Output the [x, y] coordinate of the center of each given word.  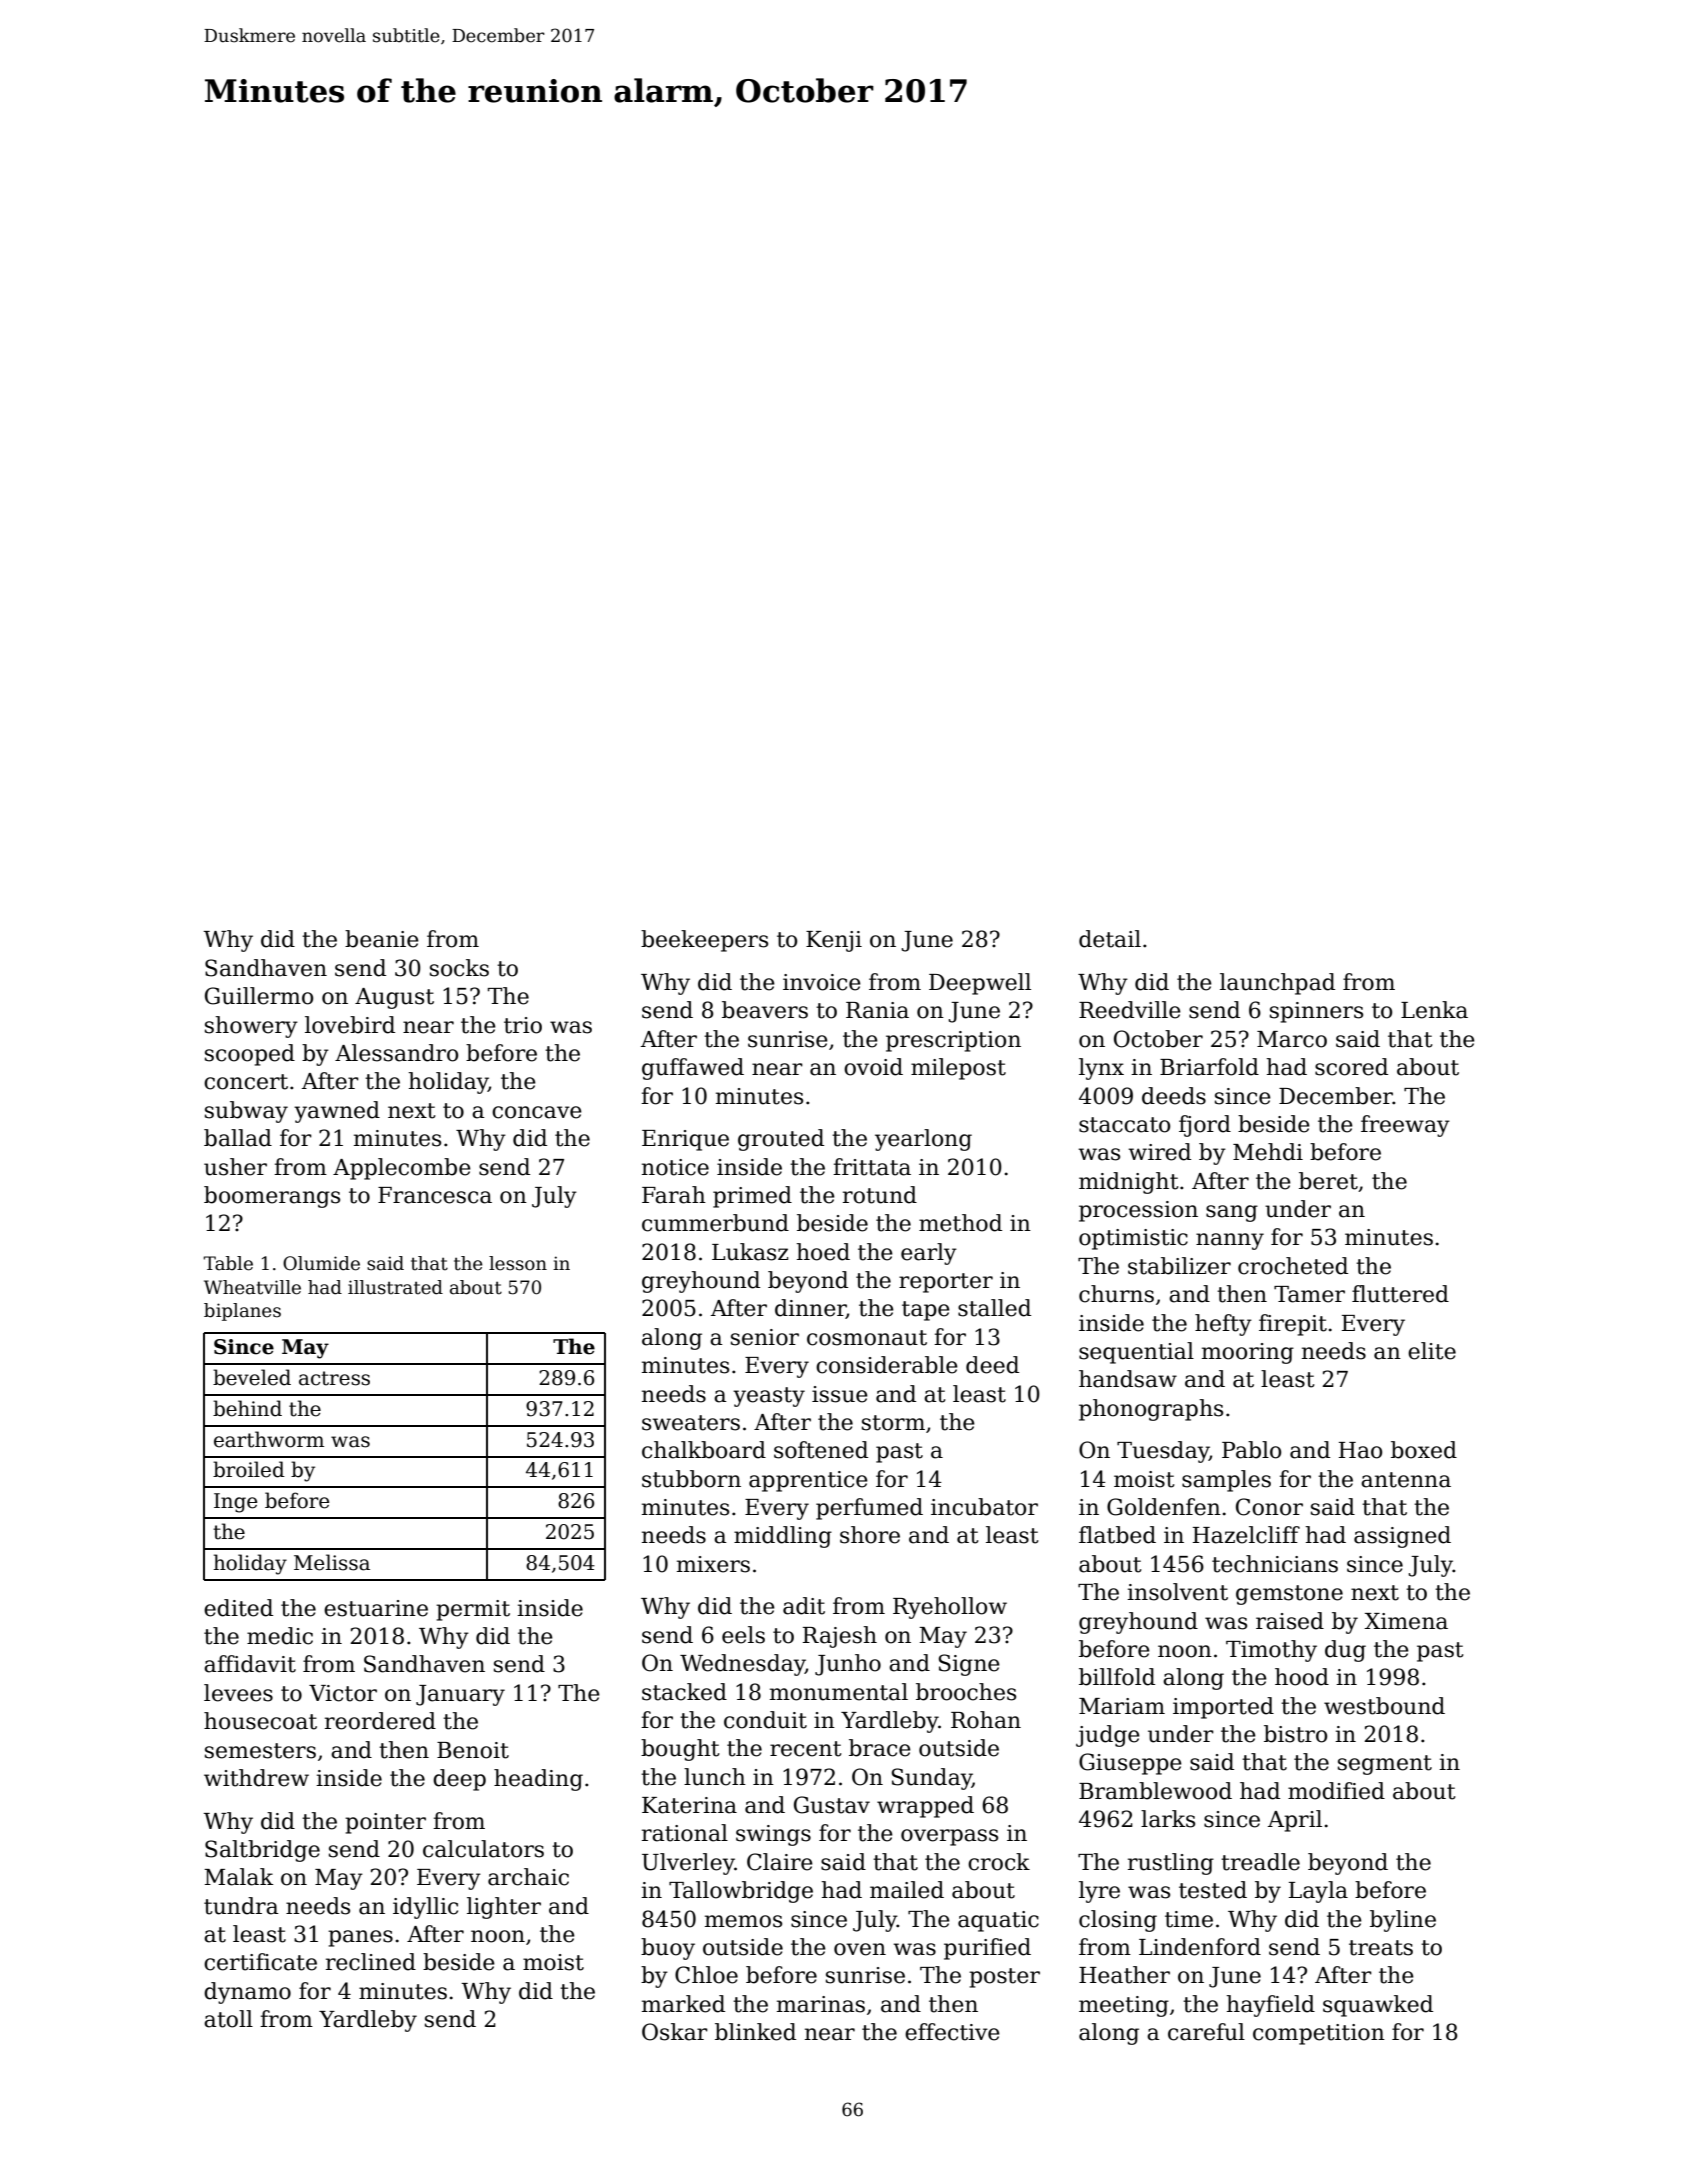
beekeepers [704, 941]
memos [743, 1921]
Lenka [1434, 1010]
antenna [1406, 1480]
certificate [260, 1962]
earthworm [269, 1439]
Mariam [1122, 1706]
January [460, 1695]
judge [1108, 1736]
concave [537, 1112]
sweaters [691, 1423]
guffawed [693, 1069]
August [394, 998]
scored [1351, 1067]
